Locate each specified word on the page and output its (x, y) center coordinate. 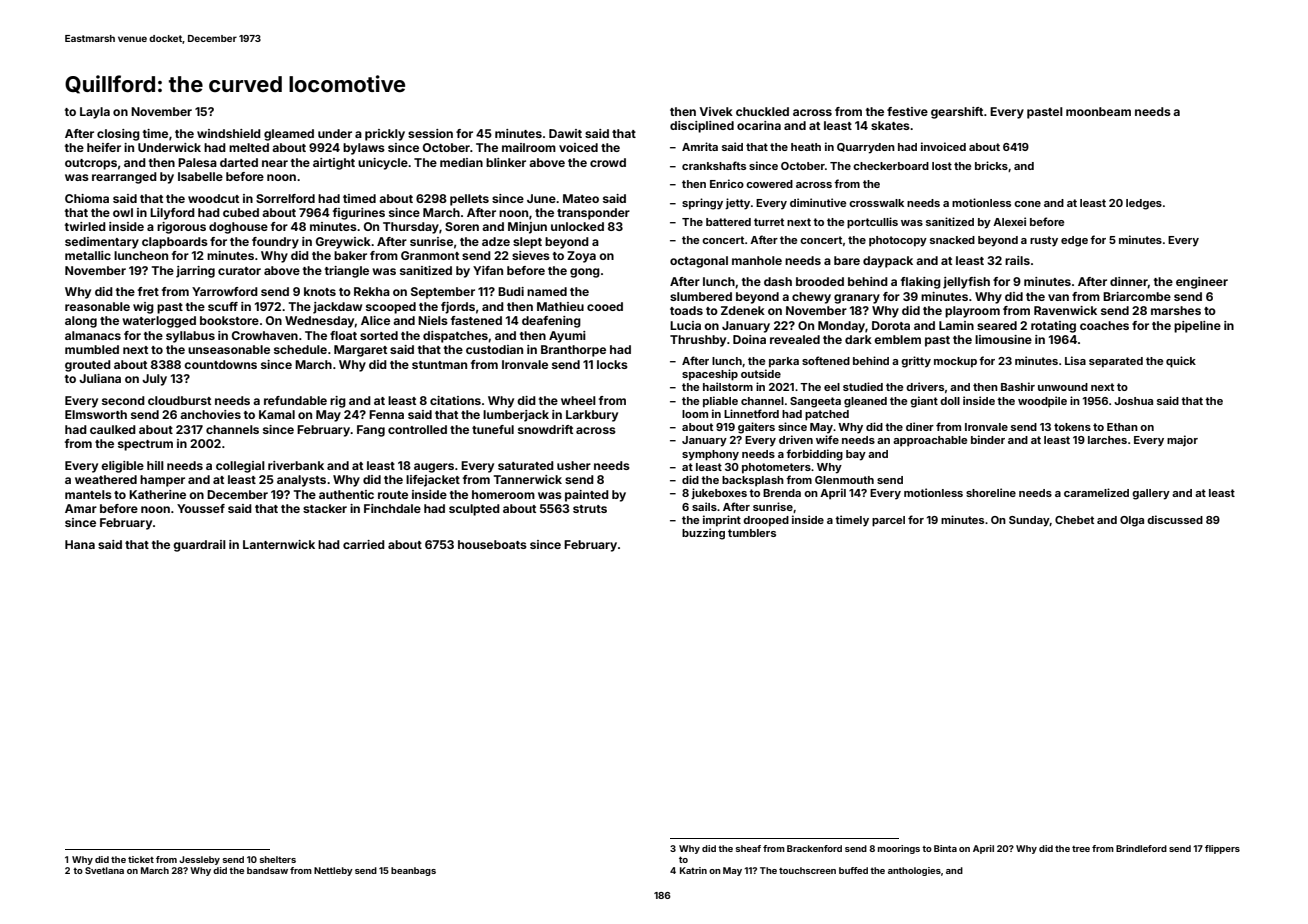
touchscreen (807, 870)
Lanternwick (279, 544)
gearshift (957, 113)
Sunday (1029, 521)
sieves (531, 255)
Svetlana (104, 870)
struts (590, 509)
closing (118, 135)
